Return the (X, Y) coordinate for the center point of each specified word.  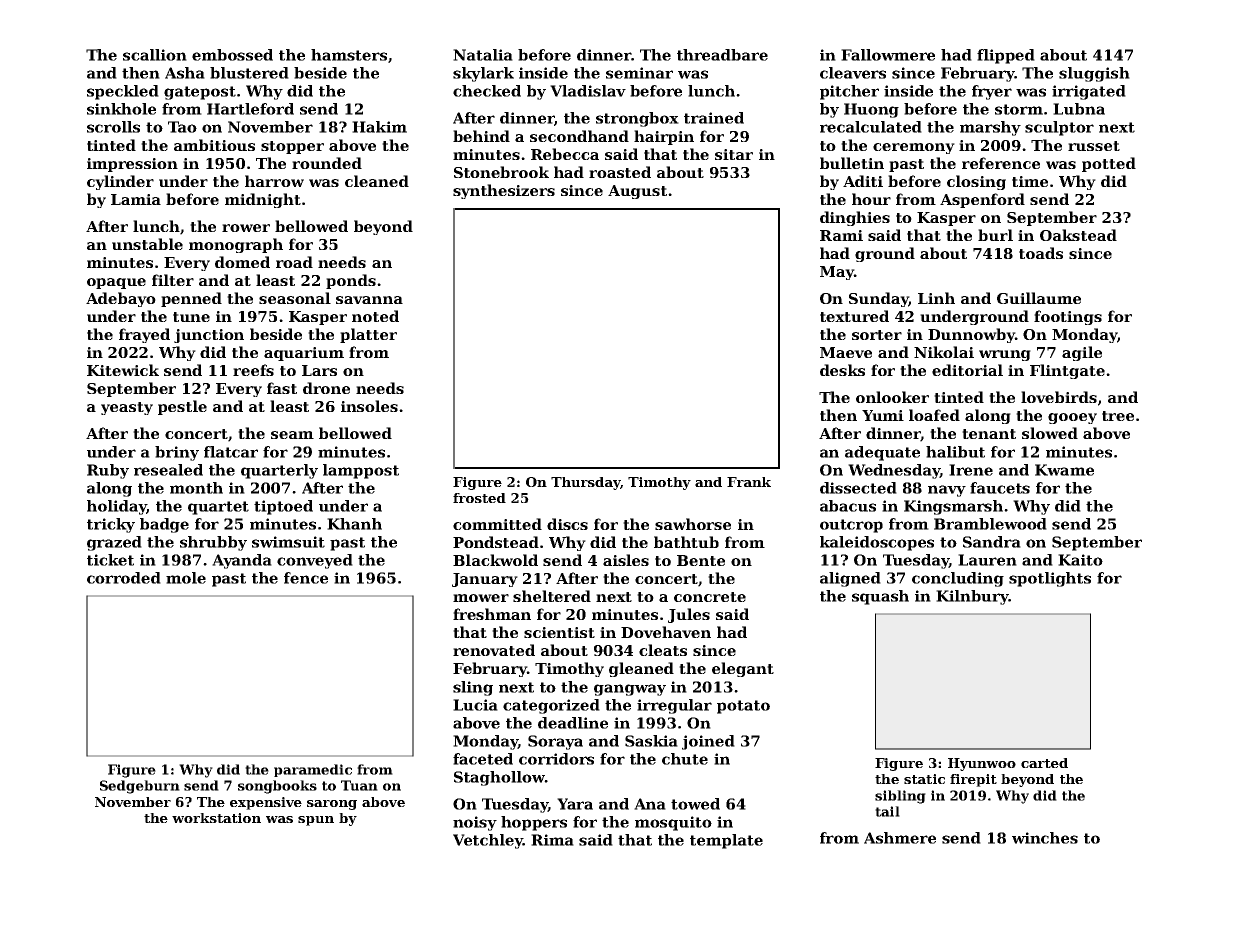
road (294, 262)
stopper (292, 147)
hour (871, 199)
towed (695, 804)
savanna (369, 300)
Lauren (987, 560)
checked (487, 91)
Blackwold (495, 560)
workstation (216, 818)
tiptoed (283, 507)
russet (1094, 146)
